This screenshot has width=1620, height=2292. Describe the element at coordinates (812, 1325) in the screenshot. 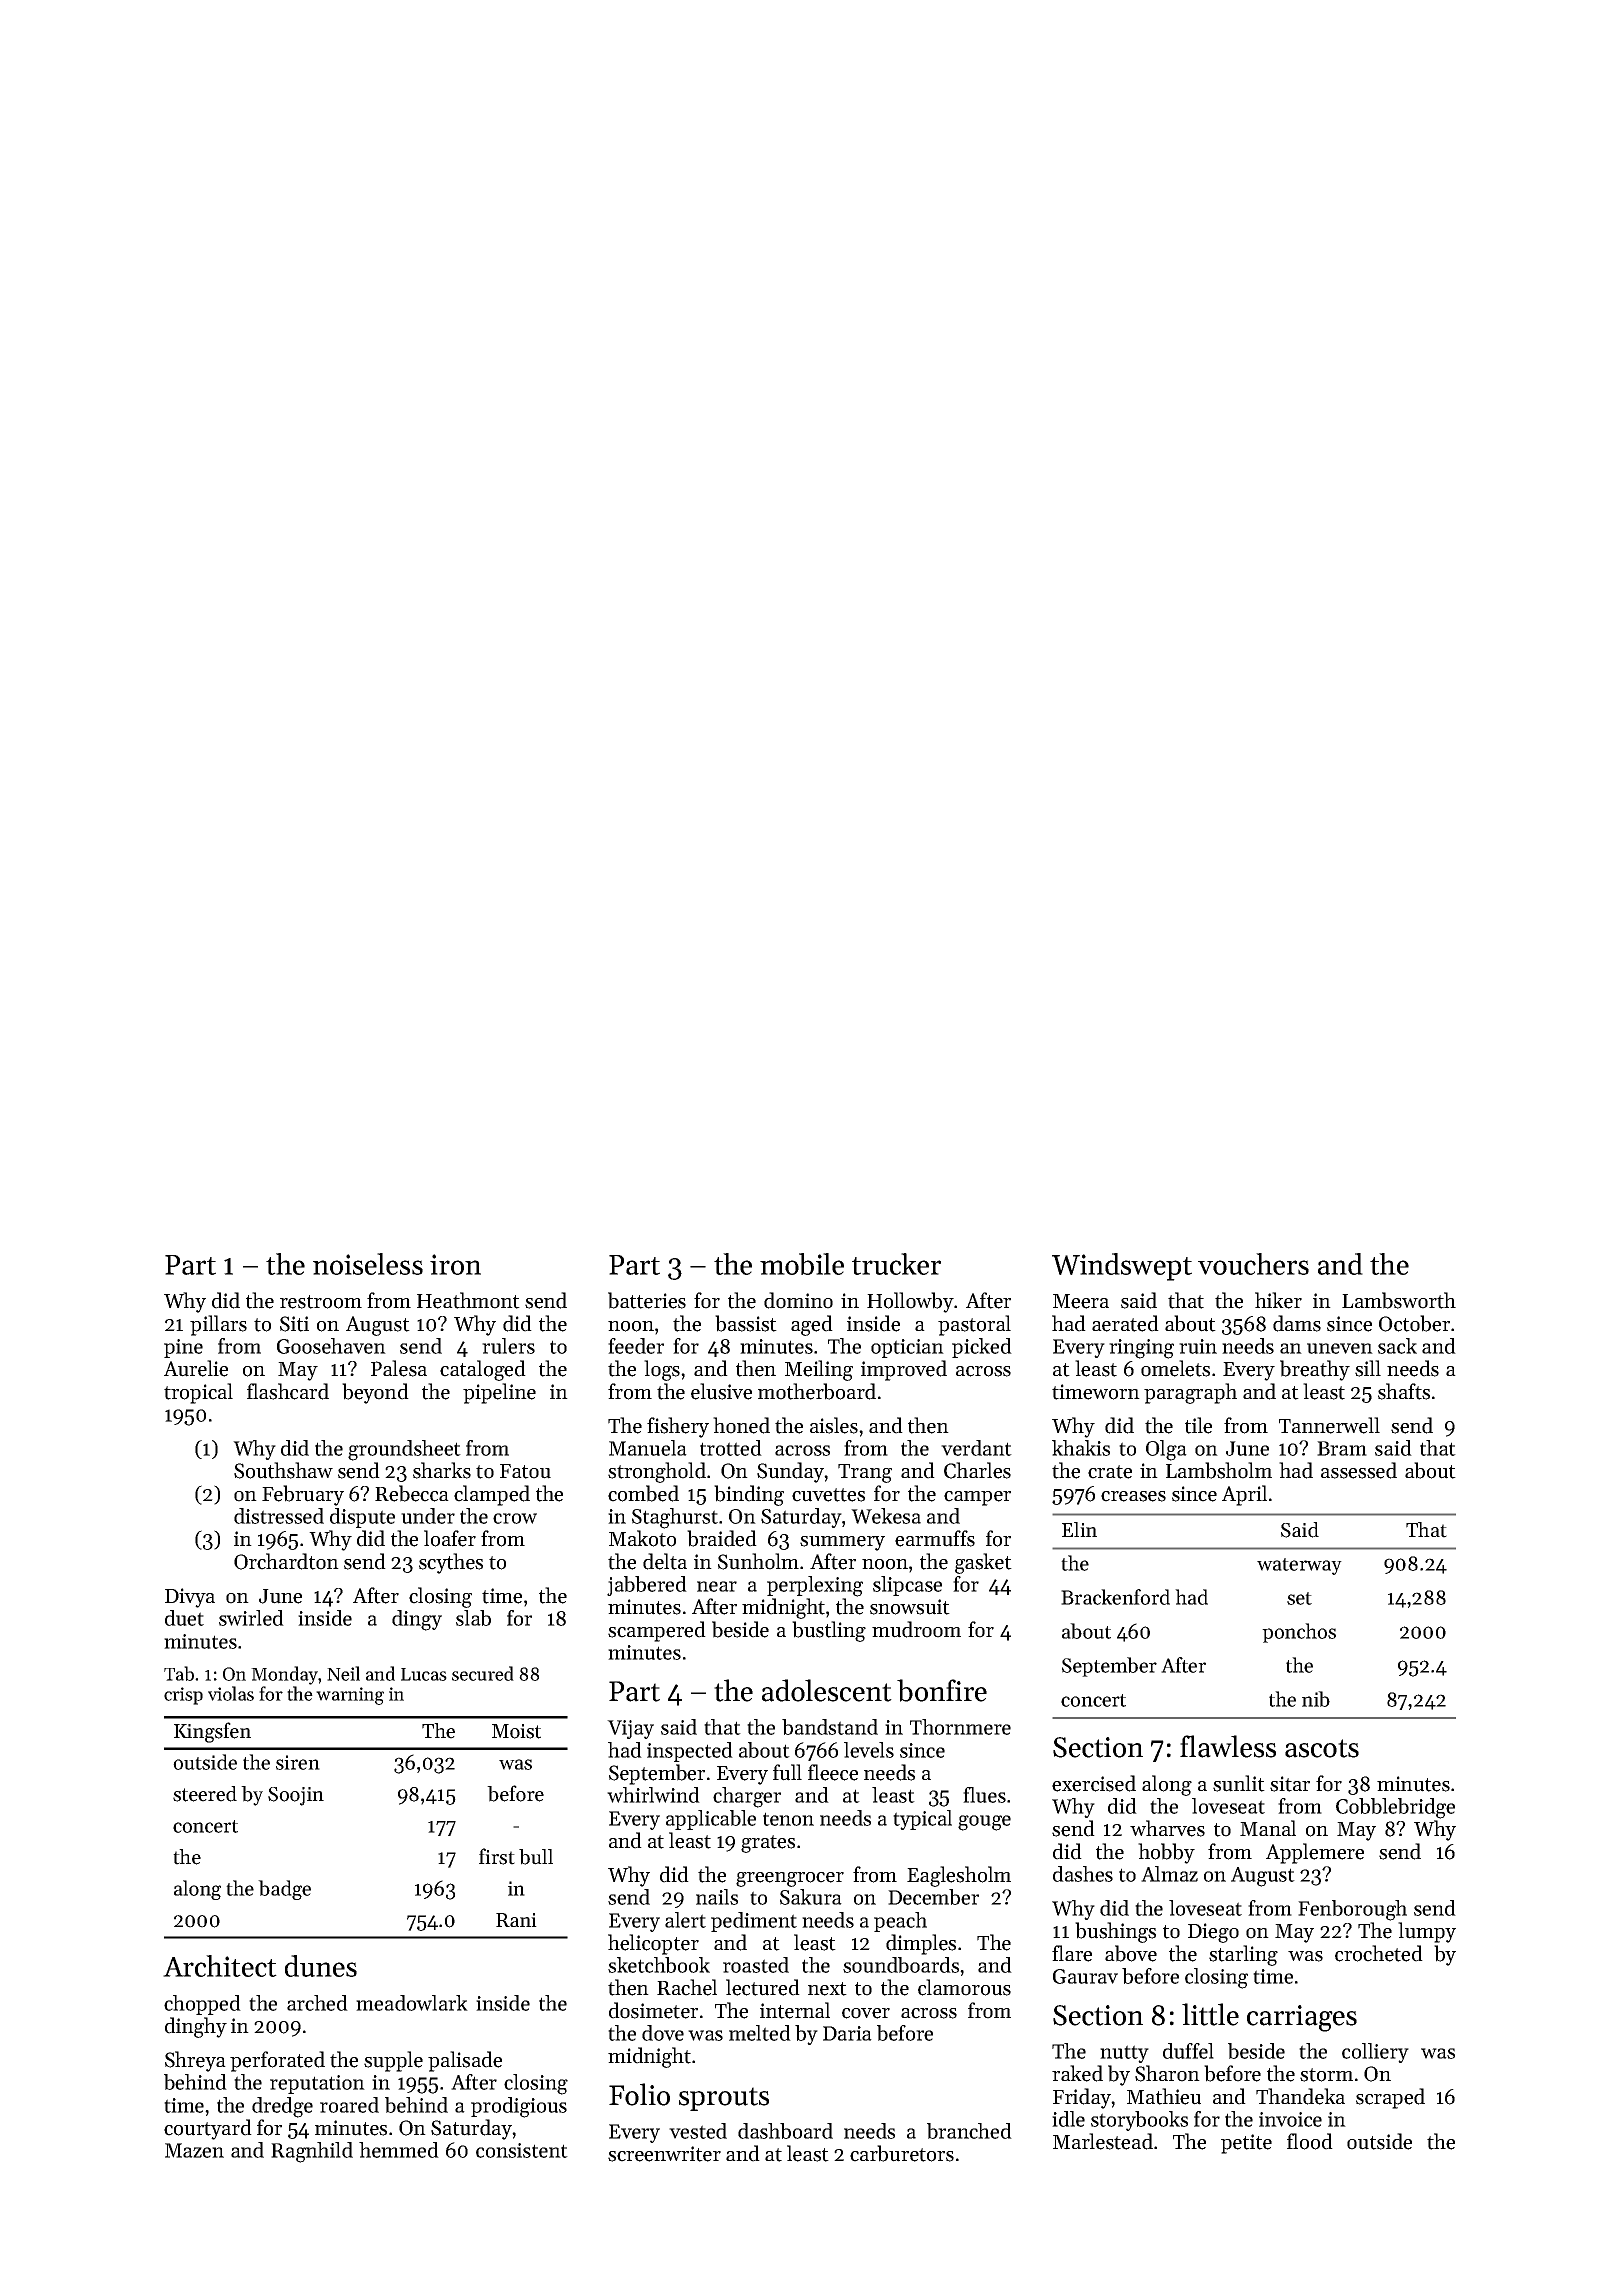

I see `aged` at that location.
